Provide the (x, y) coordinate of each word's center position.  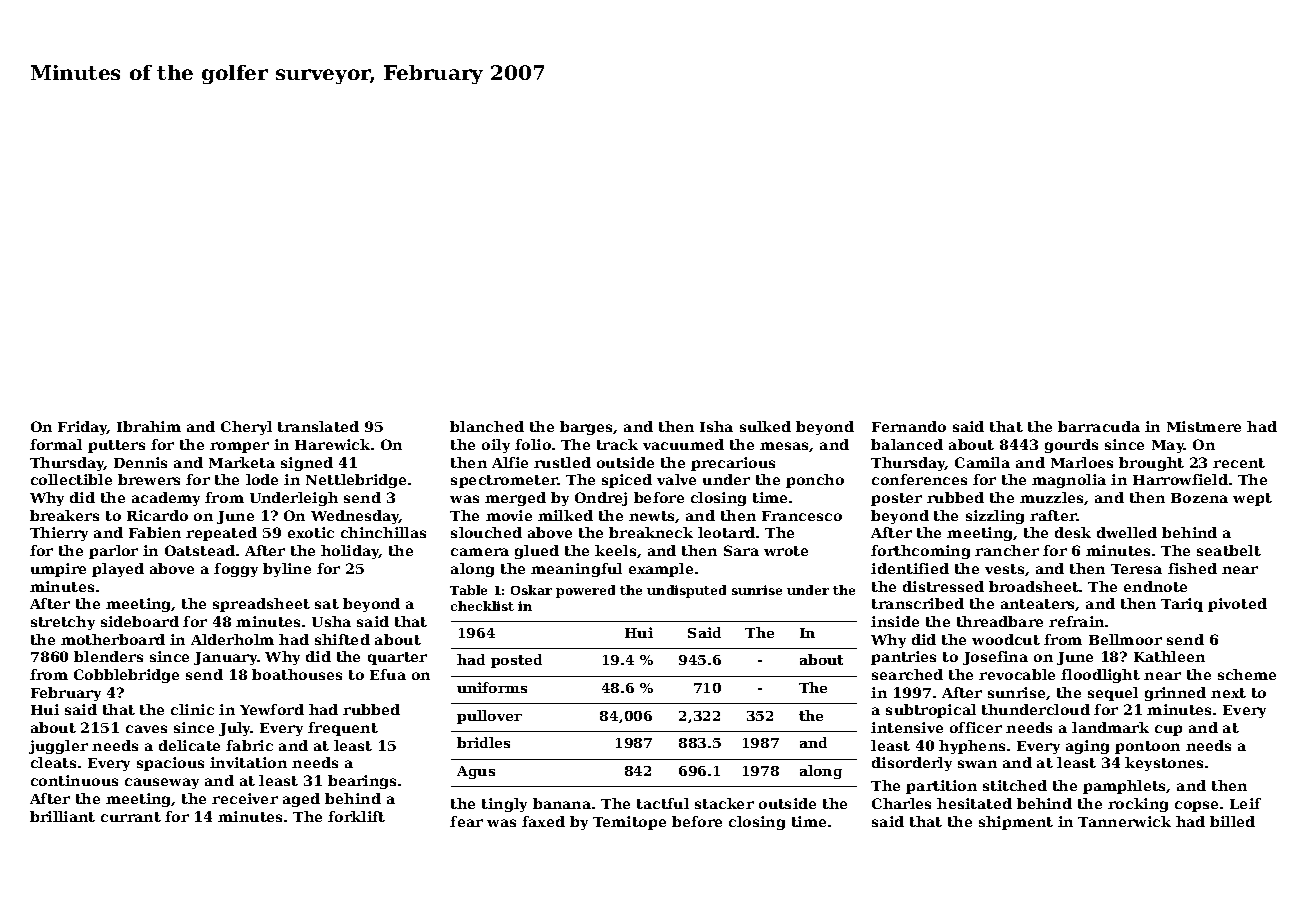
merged (515, 499)
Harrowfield (1180, 479)
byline (287, 570)
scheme (1247, 674)
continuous (74, 780)
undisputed (686, 591)
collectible (71, 479)
